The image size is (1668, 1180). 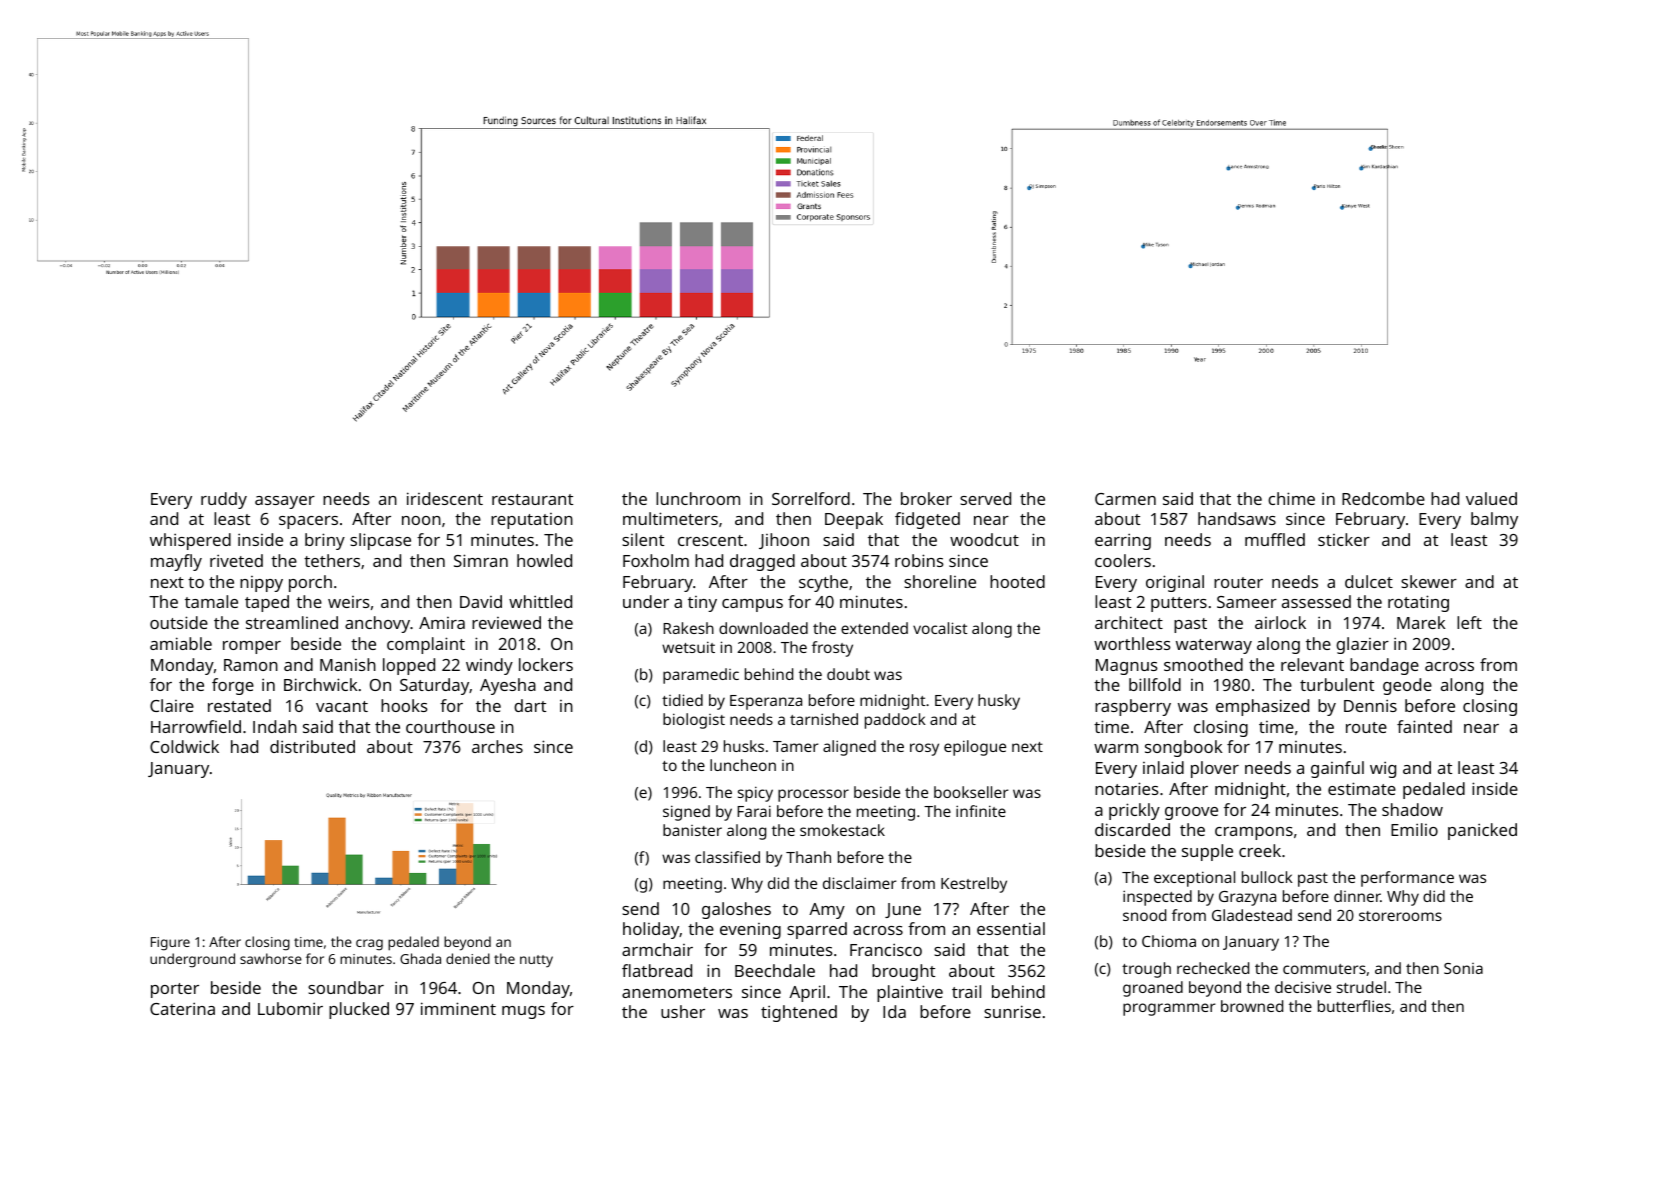 What do you see at coordinates (940, 628) in the document?
I see `vocalist` at bounding box center [940, 628].
